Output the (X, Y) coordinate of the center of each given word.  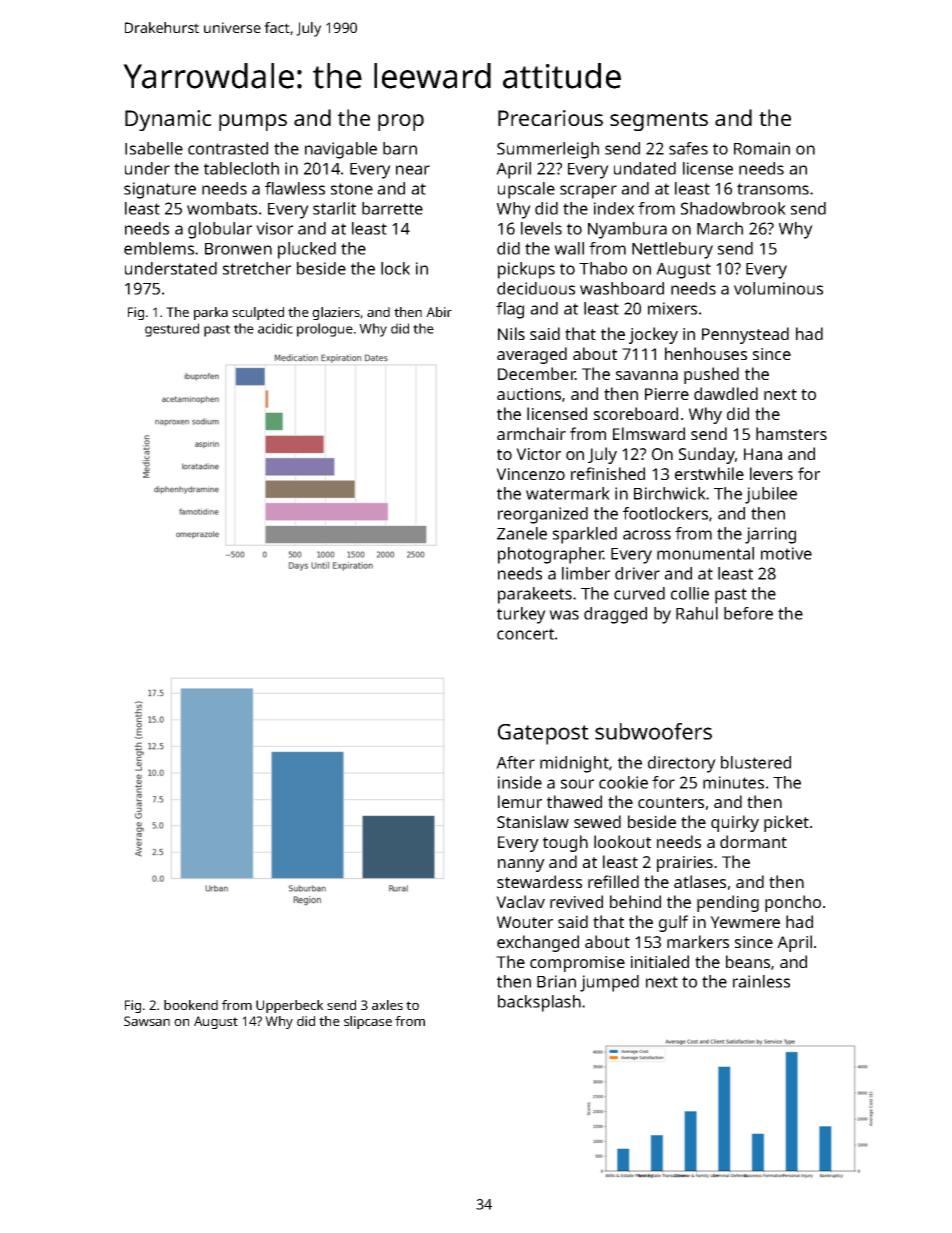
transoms (773, 189)
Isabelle (154, 148)
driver (637, 573)
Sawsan (147, 1021)
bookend (191, 1005)
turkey (521, 615)
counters (671, 802)
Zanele (522, 533)
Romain (762, 148)
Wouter (525, 922)
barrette (392, 208)
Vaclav (520, 901)
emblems (159, 248)
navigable (341, 150)
